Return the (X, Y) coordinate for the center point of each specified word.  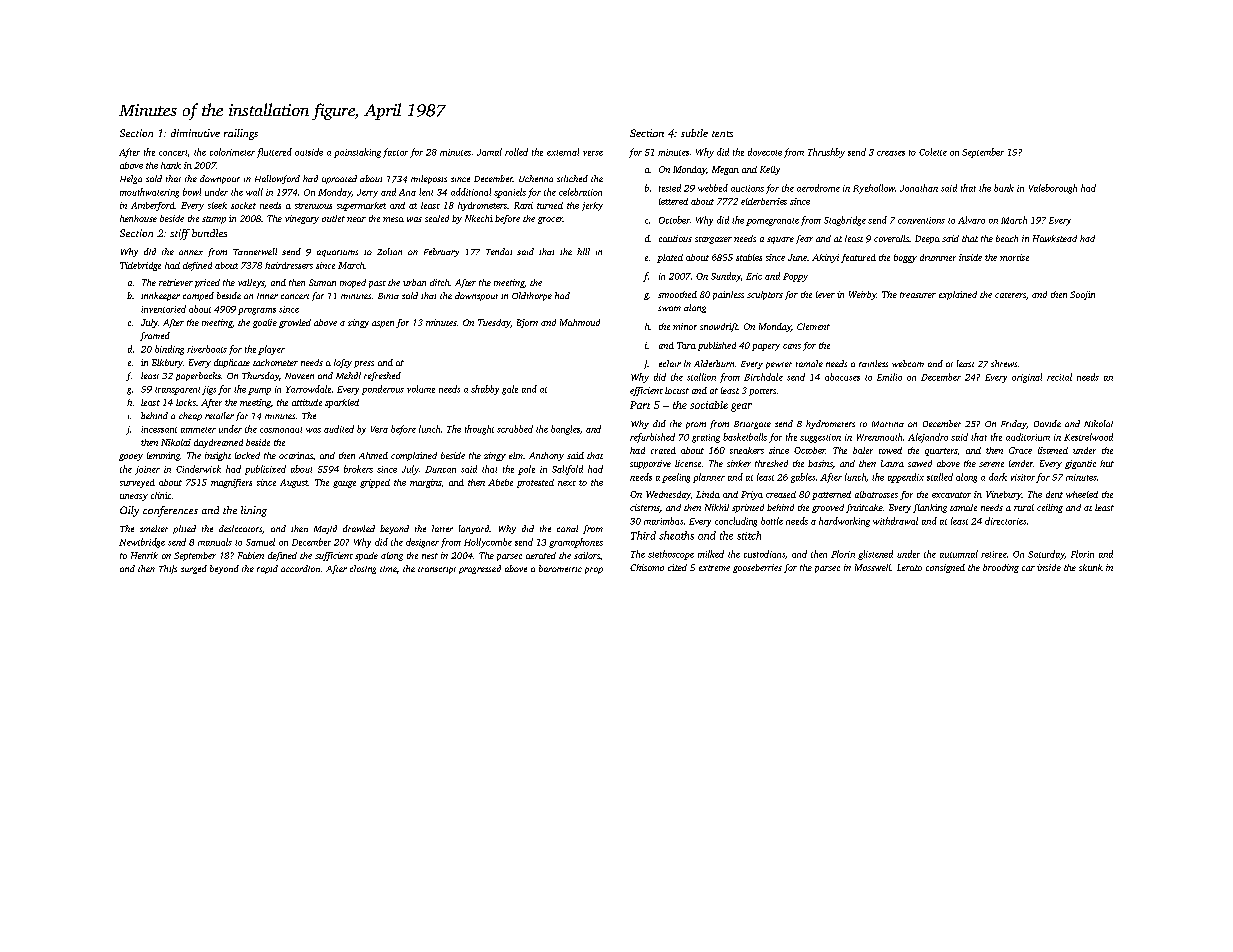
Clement (813, 326)
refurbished (652, 438)
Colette (933, 152)
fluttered (274, 153)
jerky (592, 206)
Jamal (489, 152)
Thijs (168, 569)
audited (339, 429)
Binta (388, 296)
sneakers (747, 450)
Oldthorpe (532, 296)
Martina (888, 424)
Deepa (927, 239)
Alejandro (928, 438)
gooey (131, 457)
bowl (192, 192)
